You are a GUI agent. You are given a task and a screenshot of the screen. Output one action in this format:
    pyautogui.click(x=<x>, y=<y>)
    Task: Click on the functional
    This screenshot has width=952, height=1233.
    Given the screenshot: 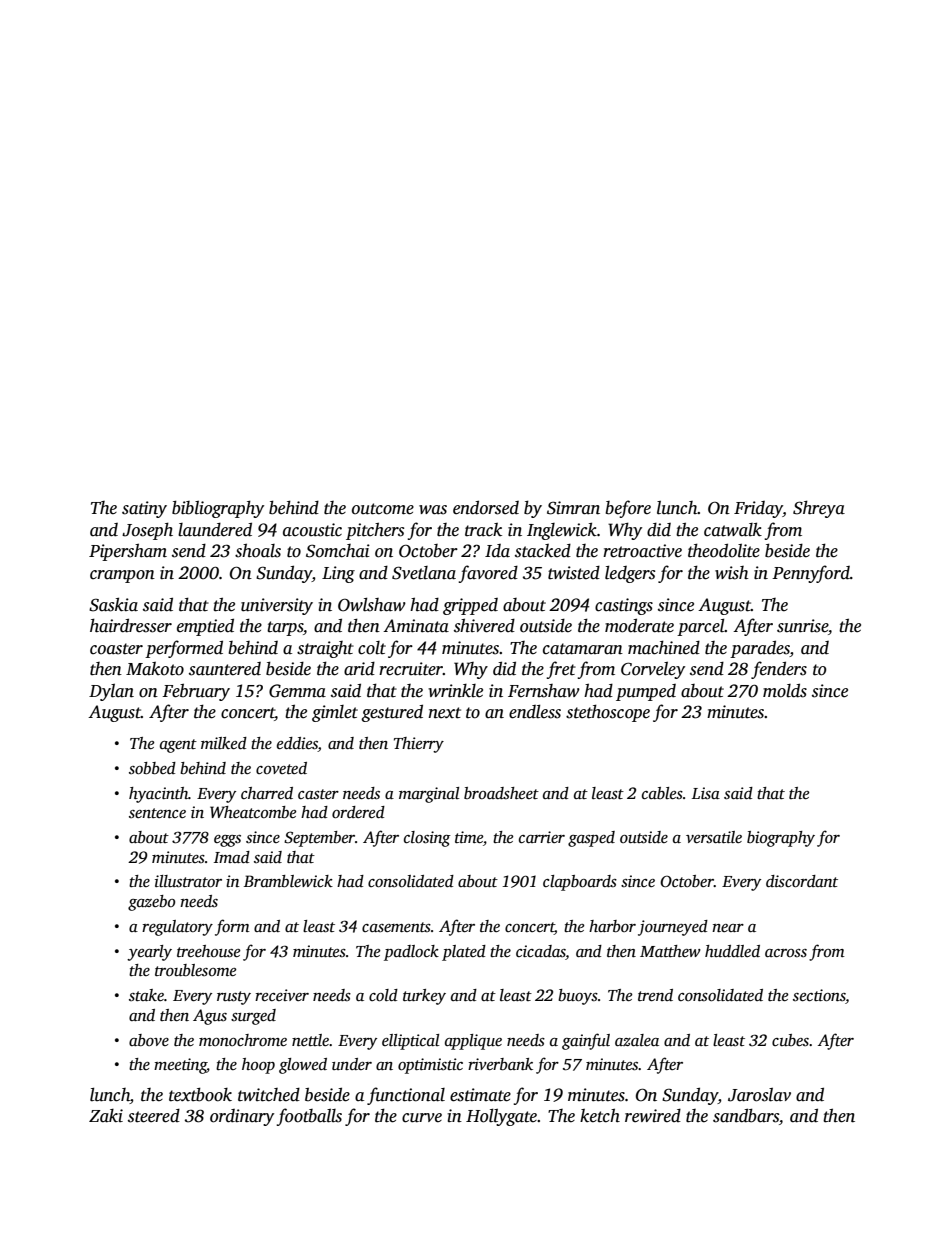 What is the action you would take?
    pyautogui.click(x=406, y=1096)
